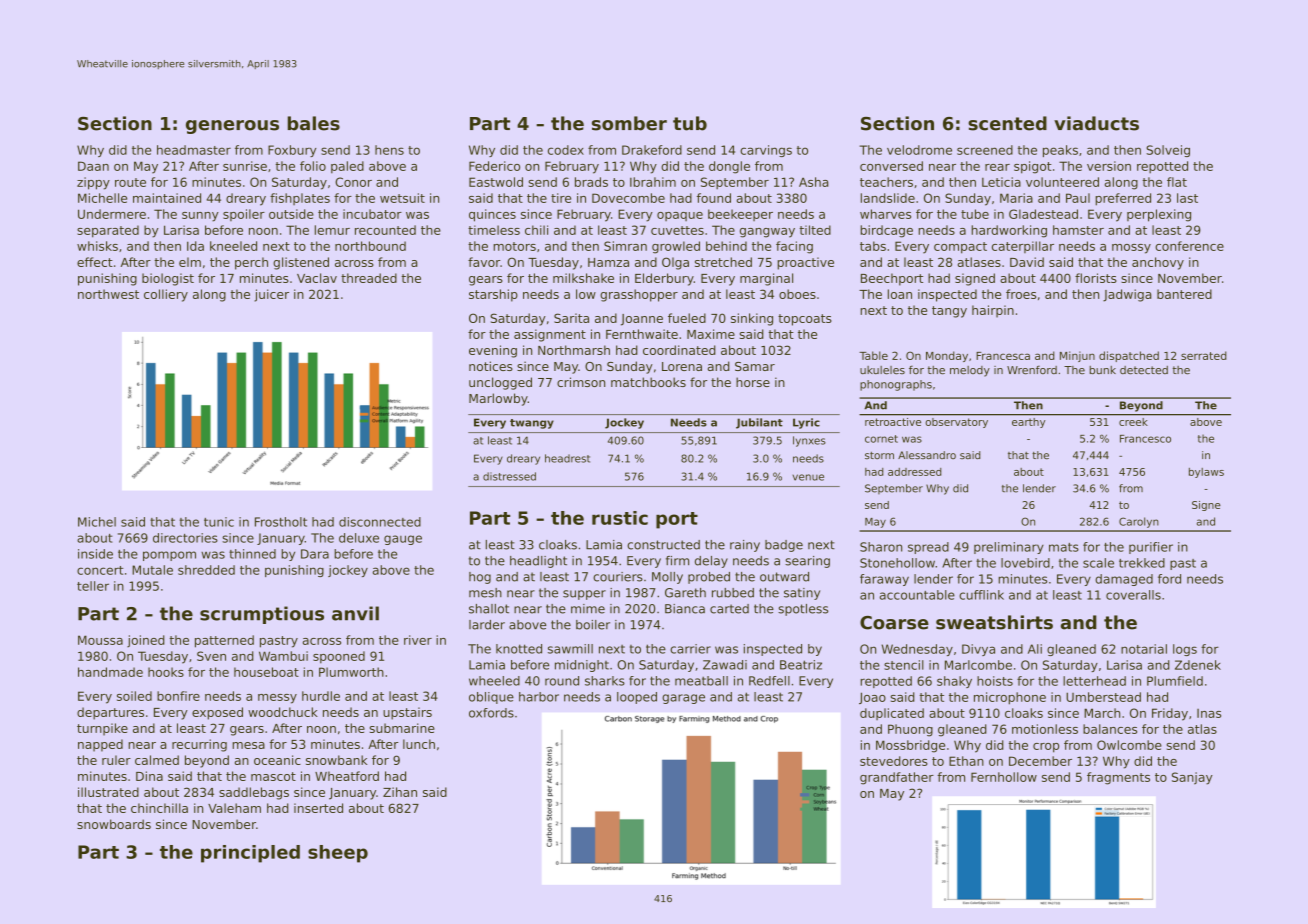  What do you see at coordinates (314, 123) in the screenshot?
I see `bales` at bounding box center [314, 123].
